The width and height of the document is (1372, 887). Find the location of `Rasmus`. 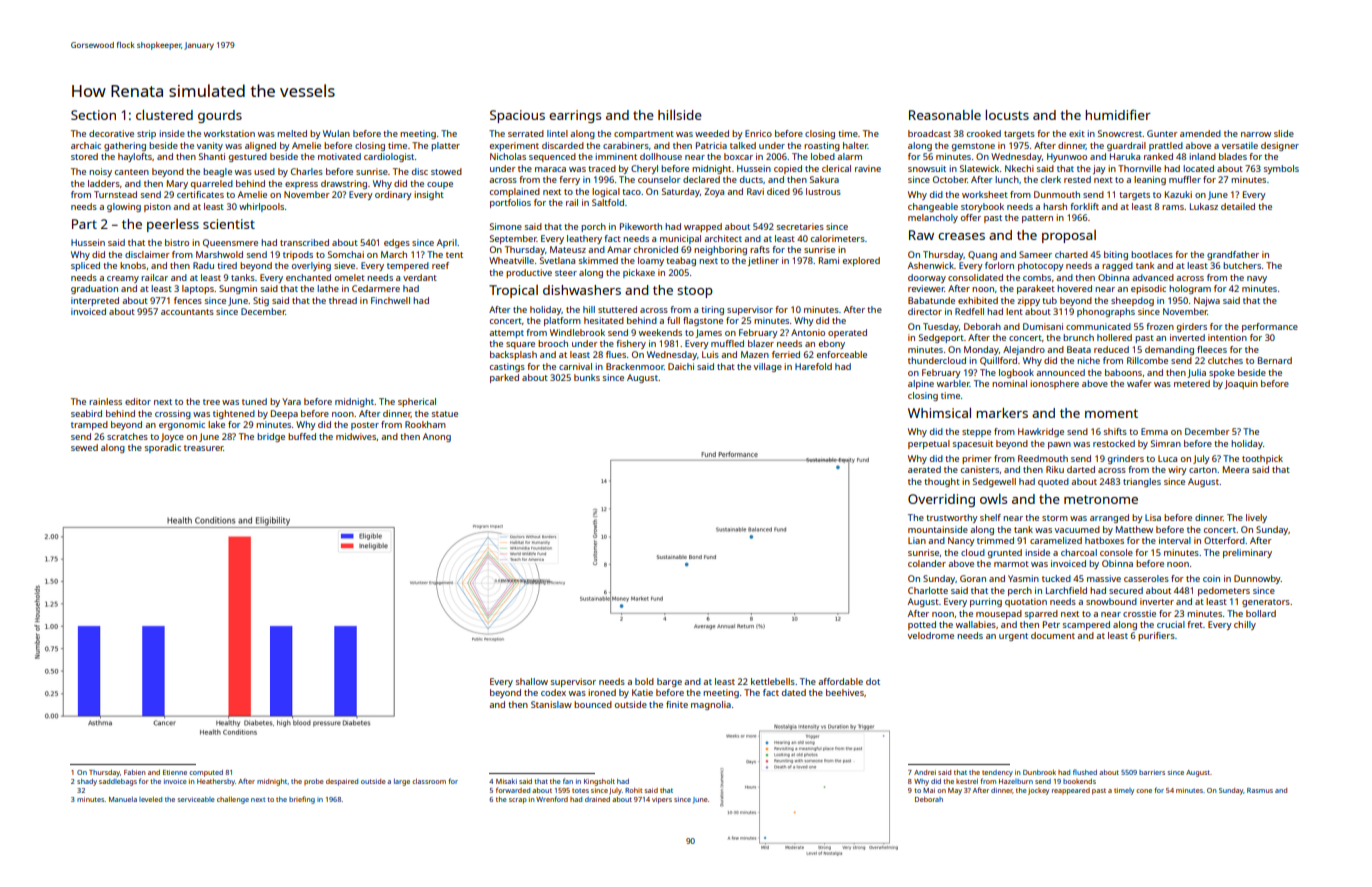

Rasmus is located at coordinates (1260, 790).
